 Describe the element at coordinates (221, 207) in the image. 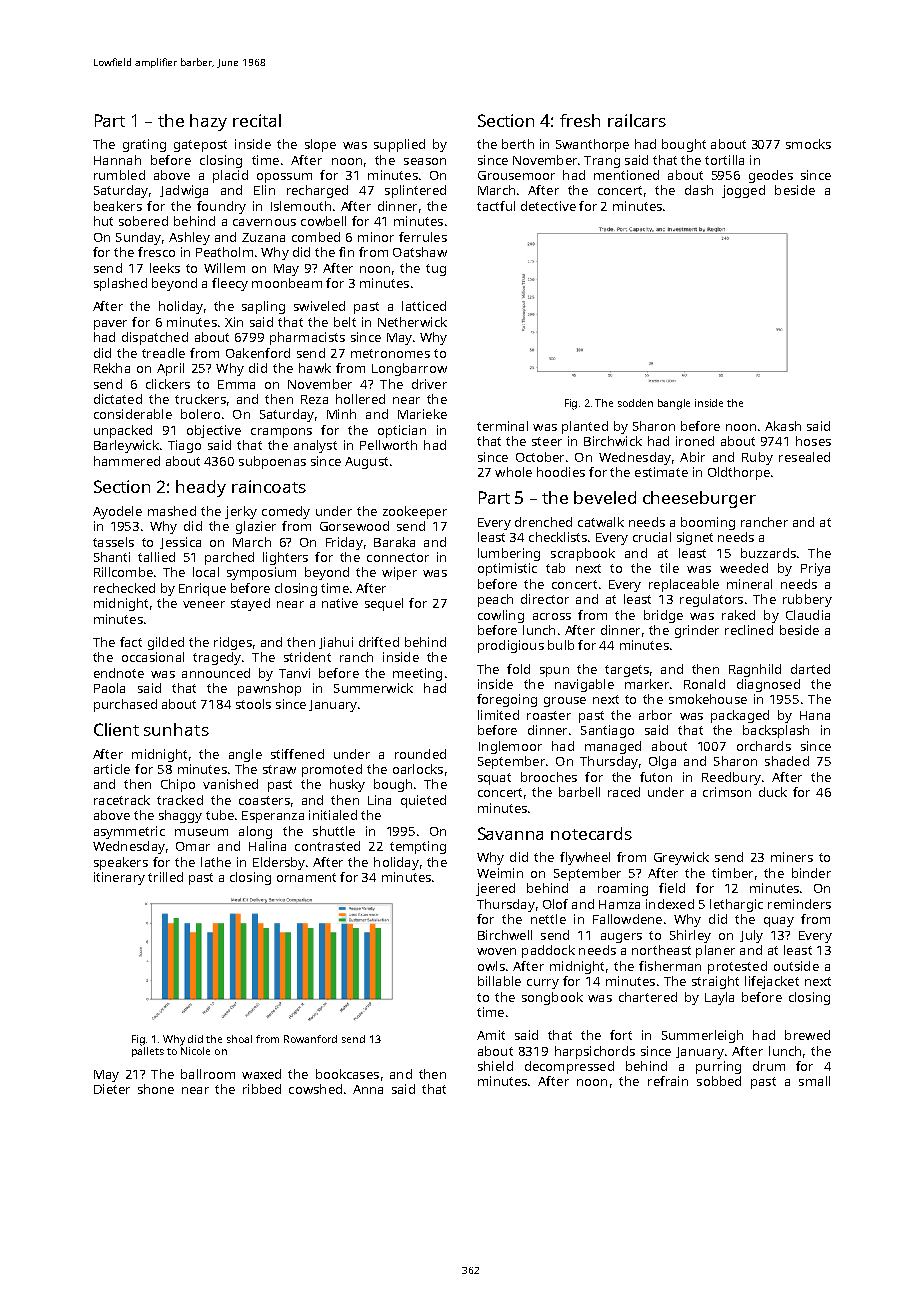

I see `foundry` at that location.
